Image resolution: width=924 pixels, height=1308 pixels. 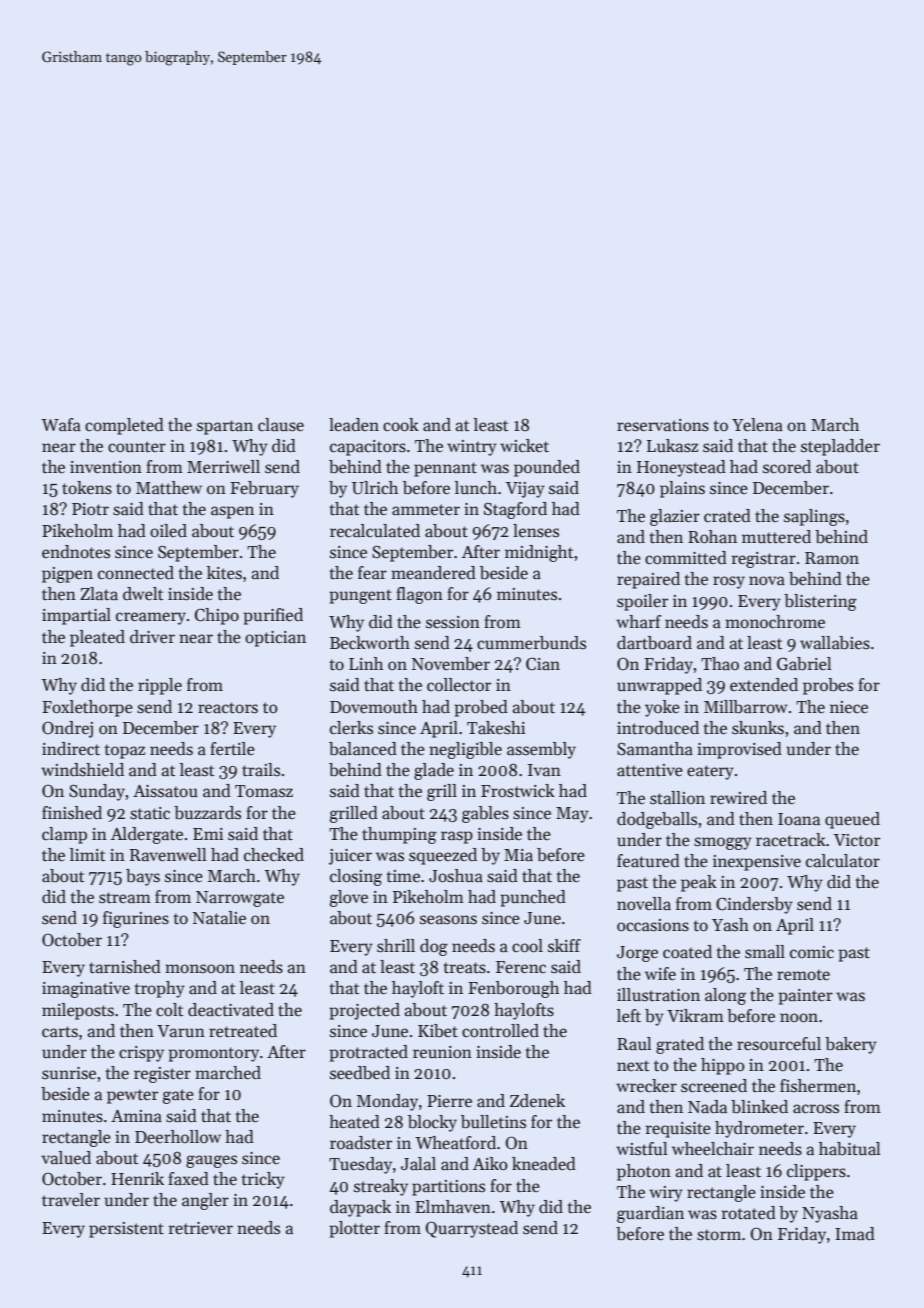 What do you see at coordinates (401, 425) in the screenshot?
I see `cook` at bounding box center [401, 425].
